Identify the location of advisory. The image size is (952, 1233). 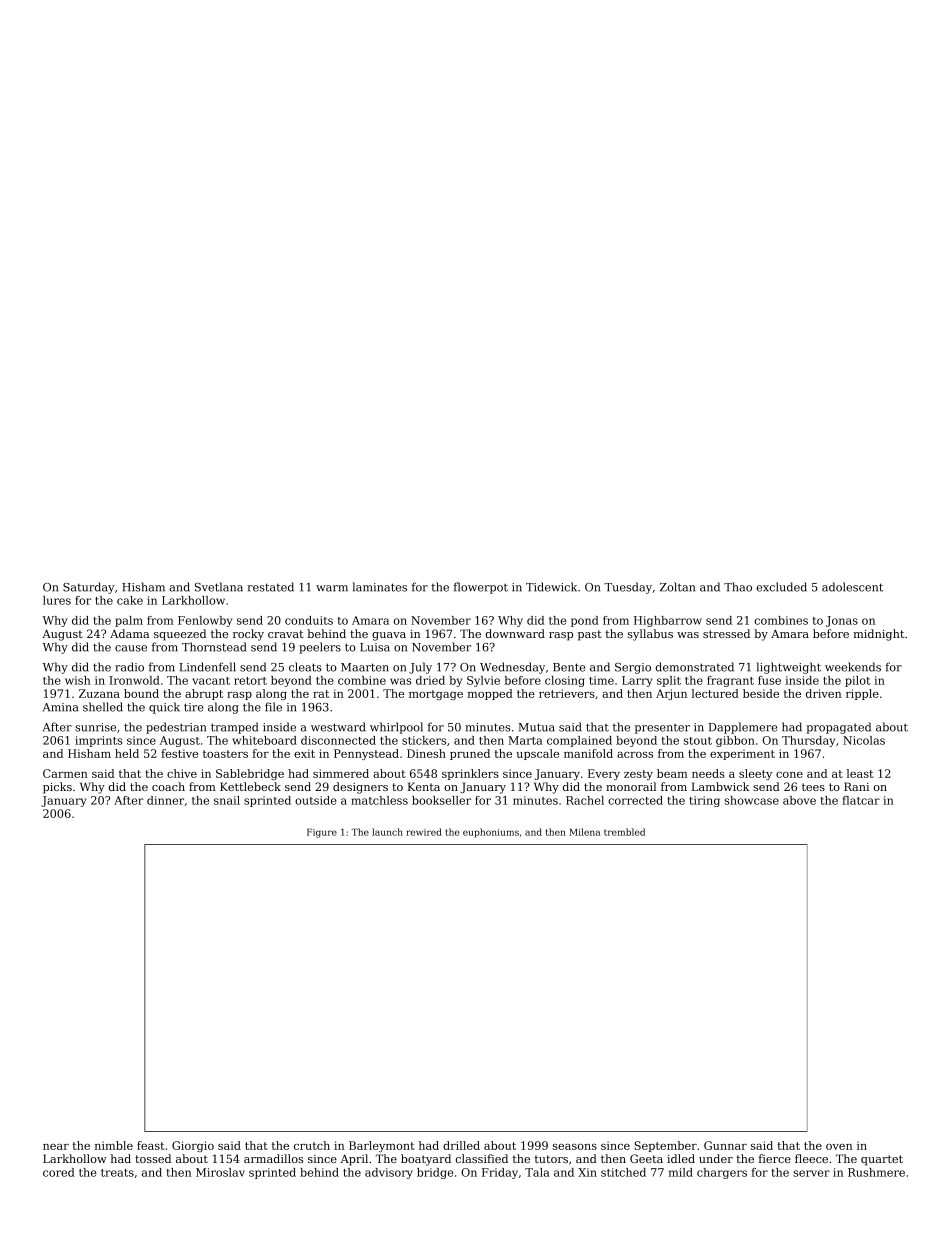
(389, 1173).
